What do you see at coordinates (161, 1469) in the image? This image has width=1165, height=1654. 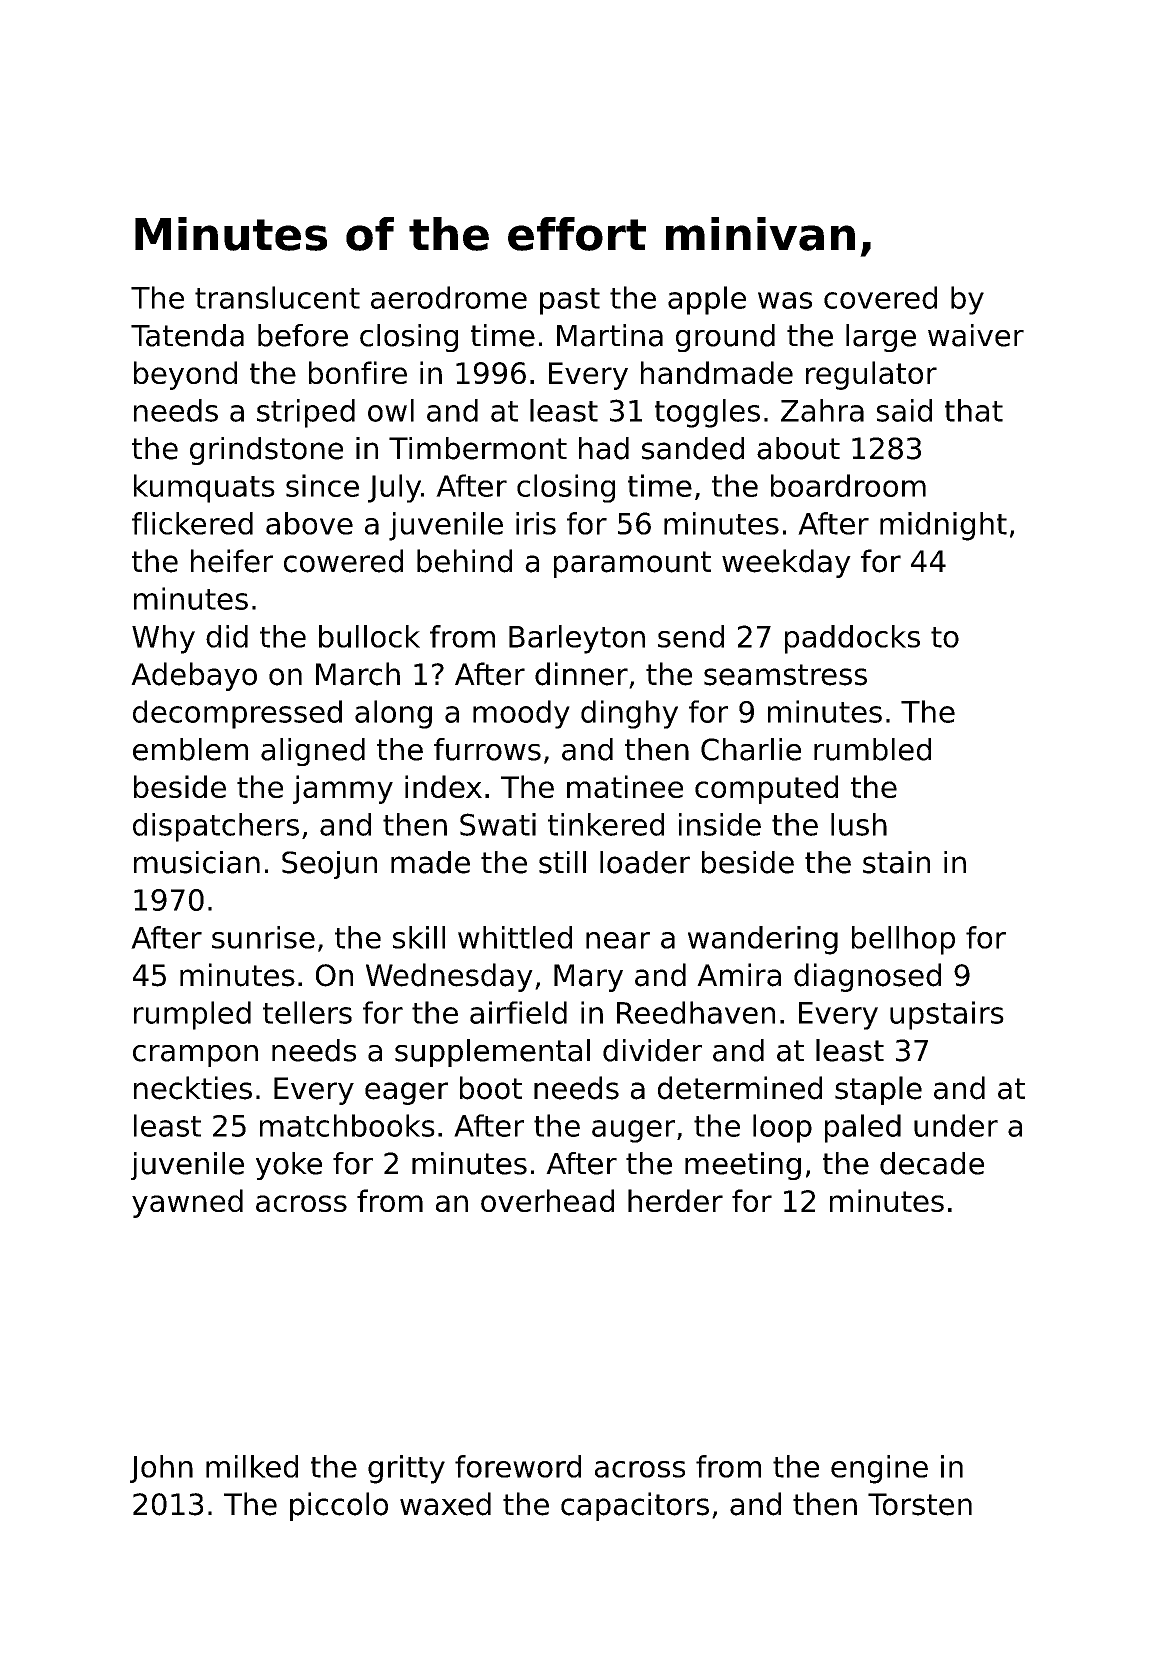 I see `John` at bounding box center [161, 1469].
